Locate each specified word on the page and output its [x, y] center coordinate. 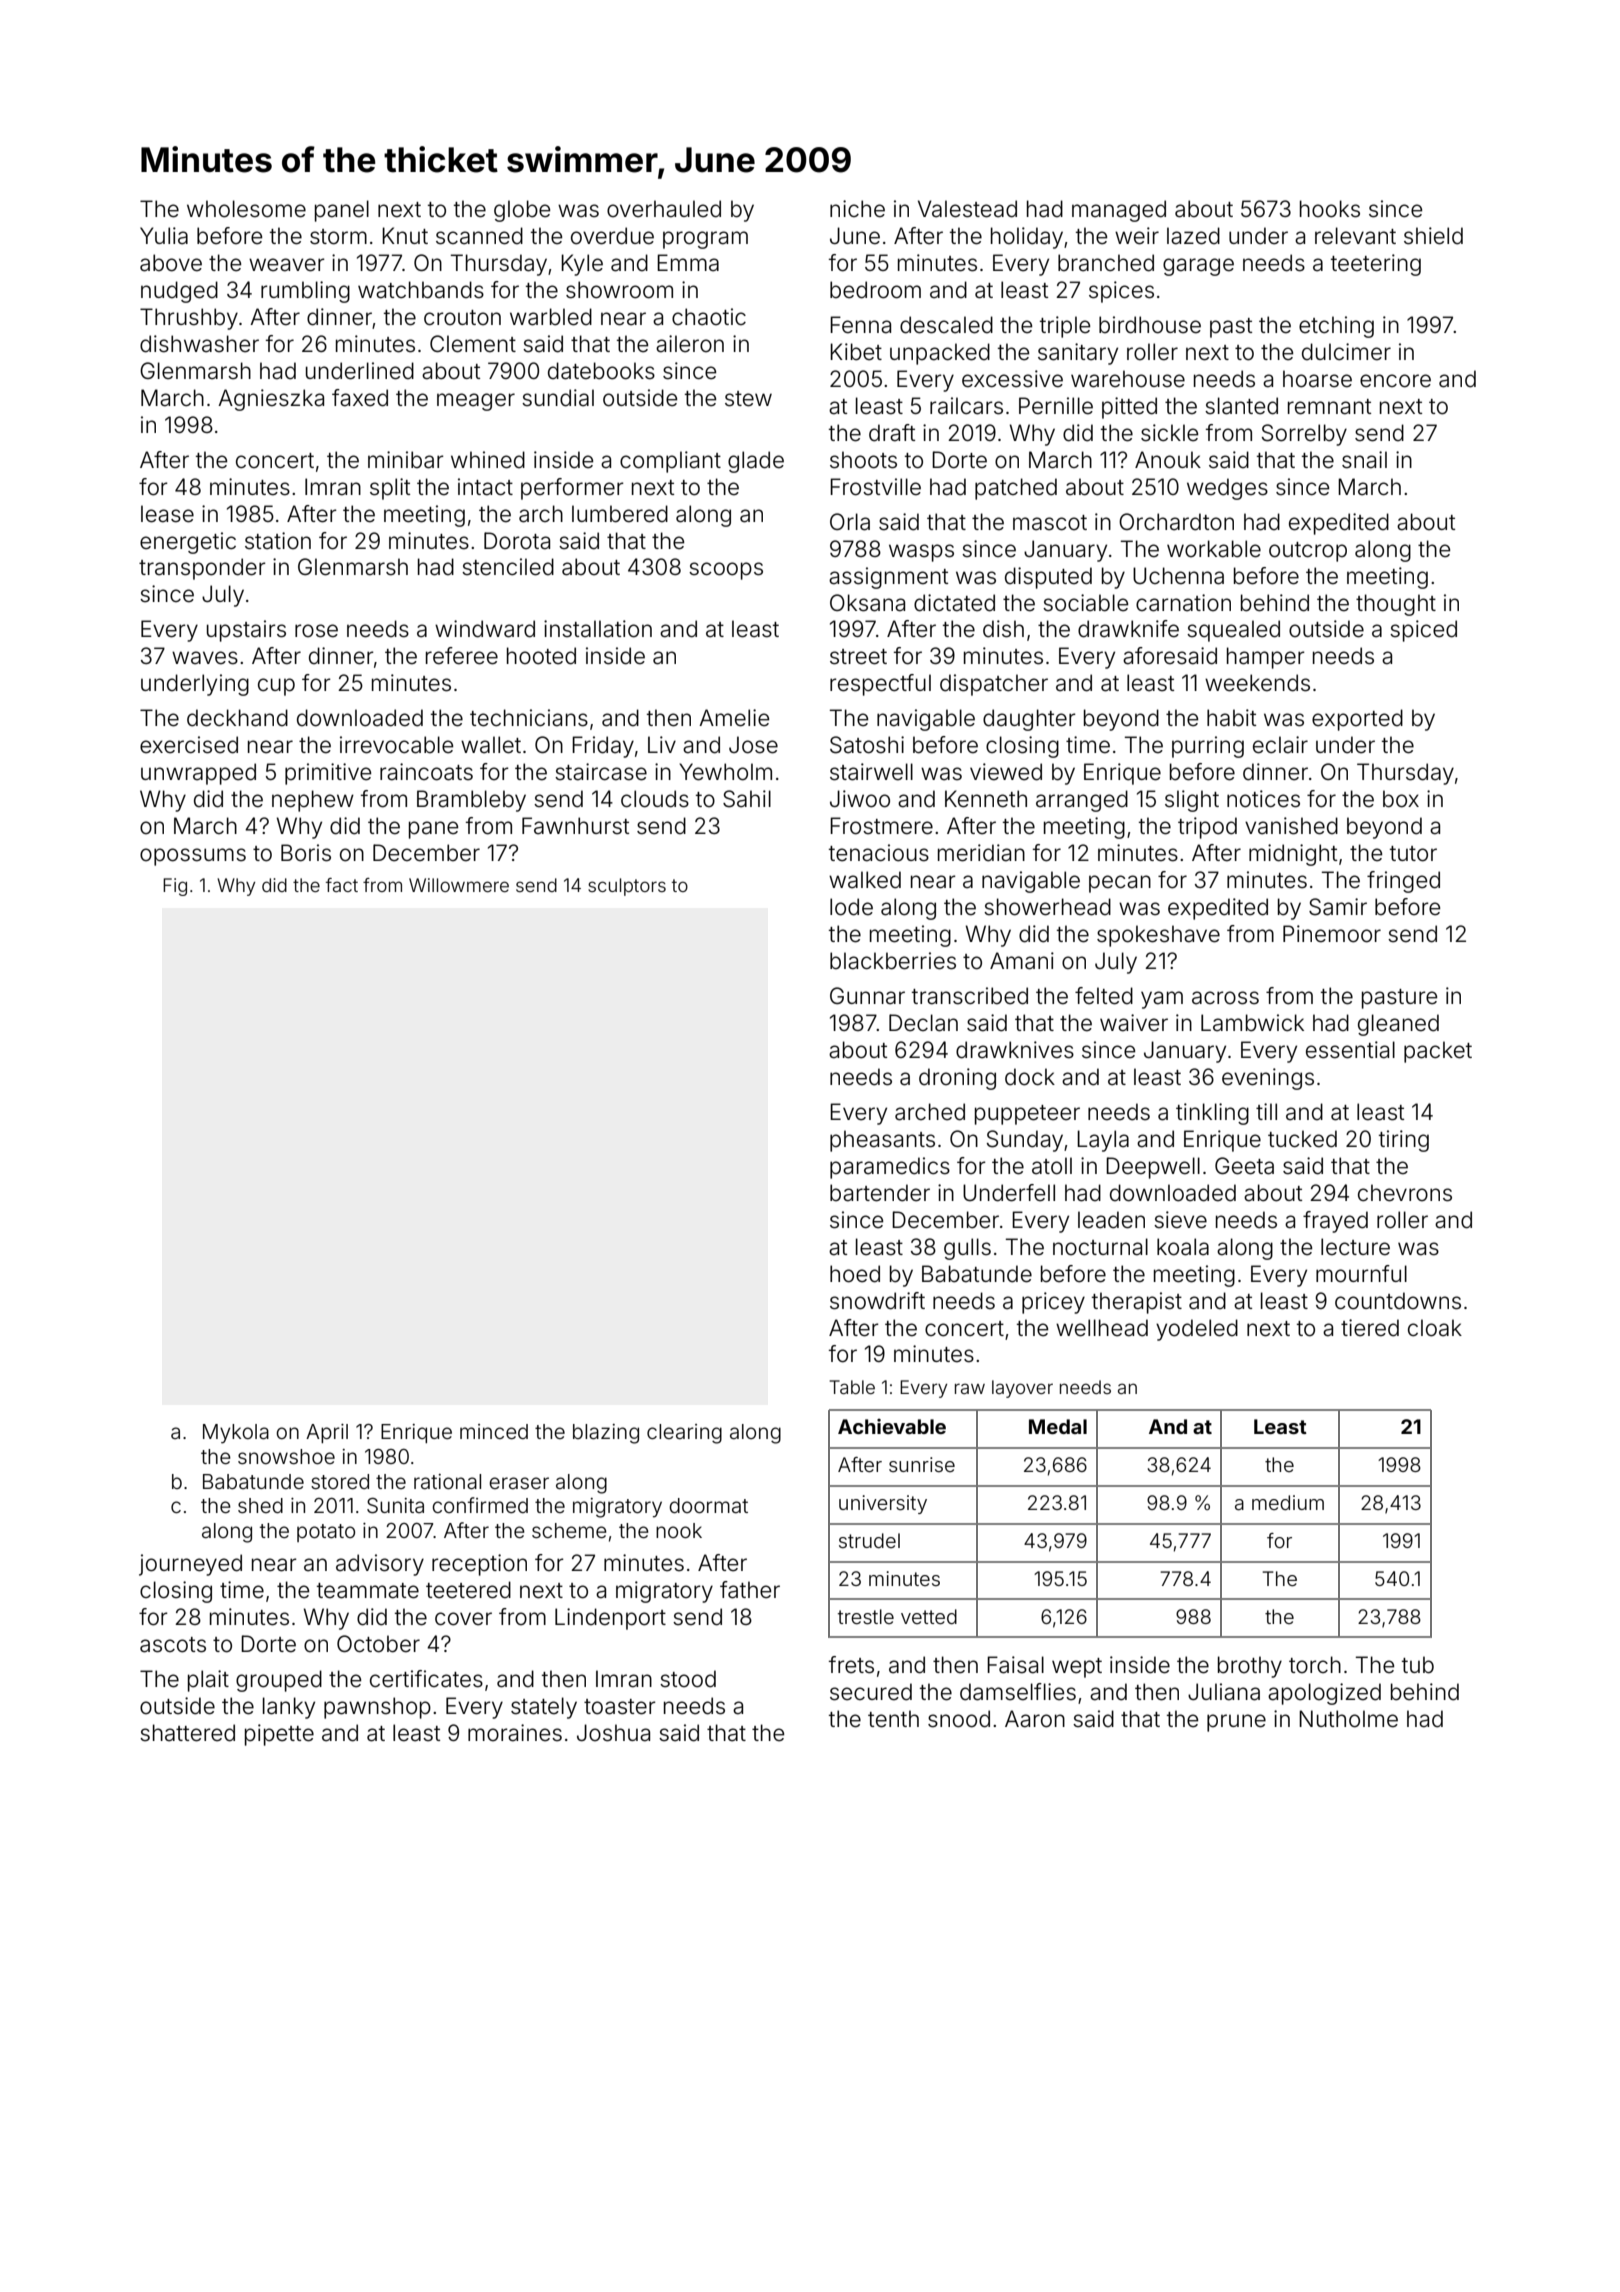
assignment [888, 578]
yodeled [1197, 1330]
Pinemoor [1332, 934]
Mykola [236, 1434]
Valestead [967, 209]
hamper [1266, 658]
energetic [188, 543]
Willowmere [459, 885]
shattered [187, 1733]
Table [852, 1387]
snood [959, 1719]
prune [1236, 1723]
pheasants [882, 1141]
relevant [1355, 236]
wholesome [246, 209]
